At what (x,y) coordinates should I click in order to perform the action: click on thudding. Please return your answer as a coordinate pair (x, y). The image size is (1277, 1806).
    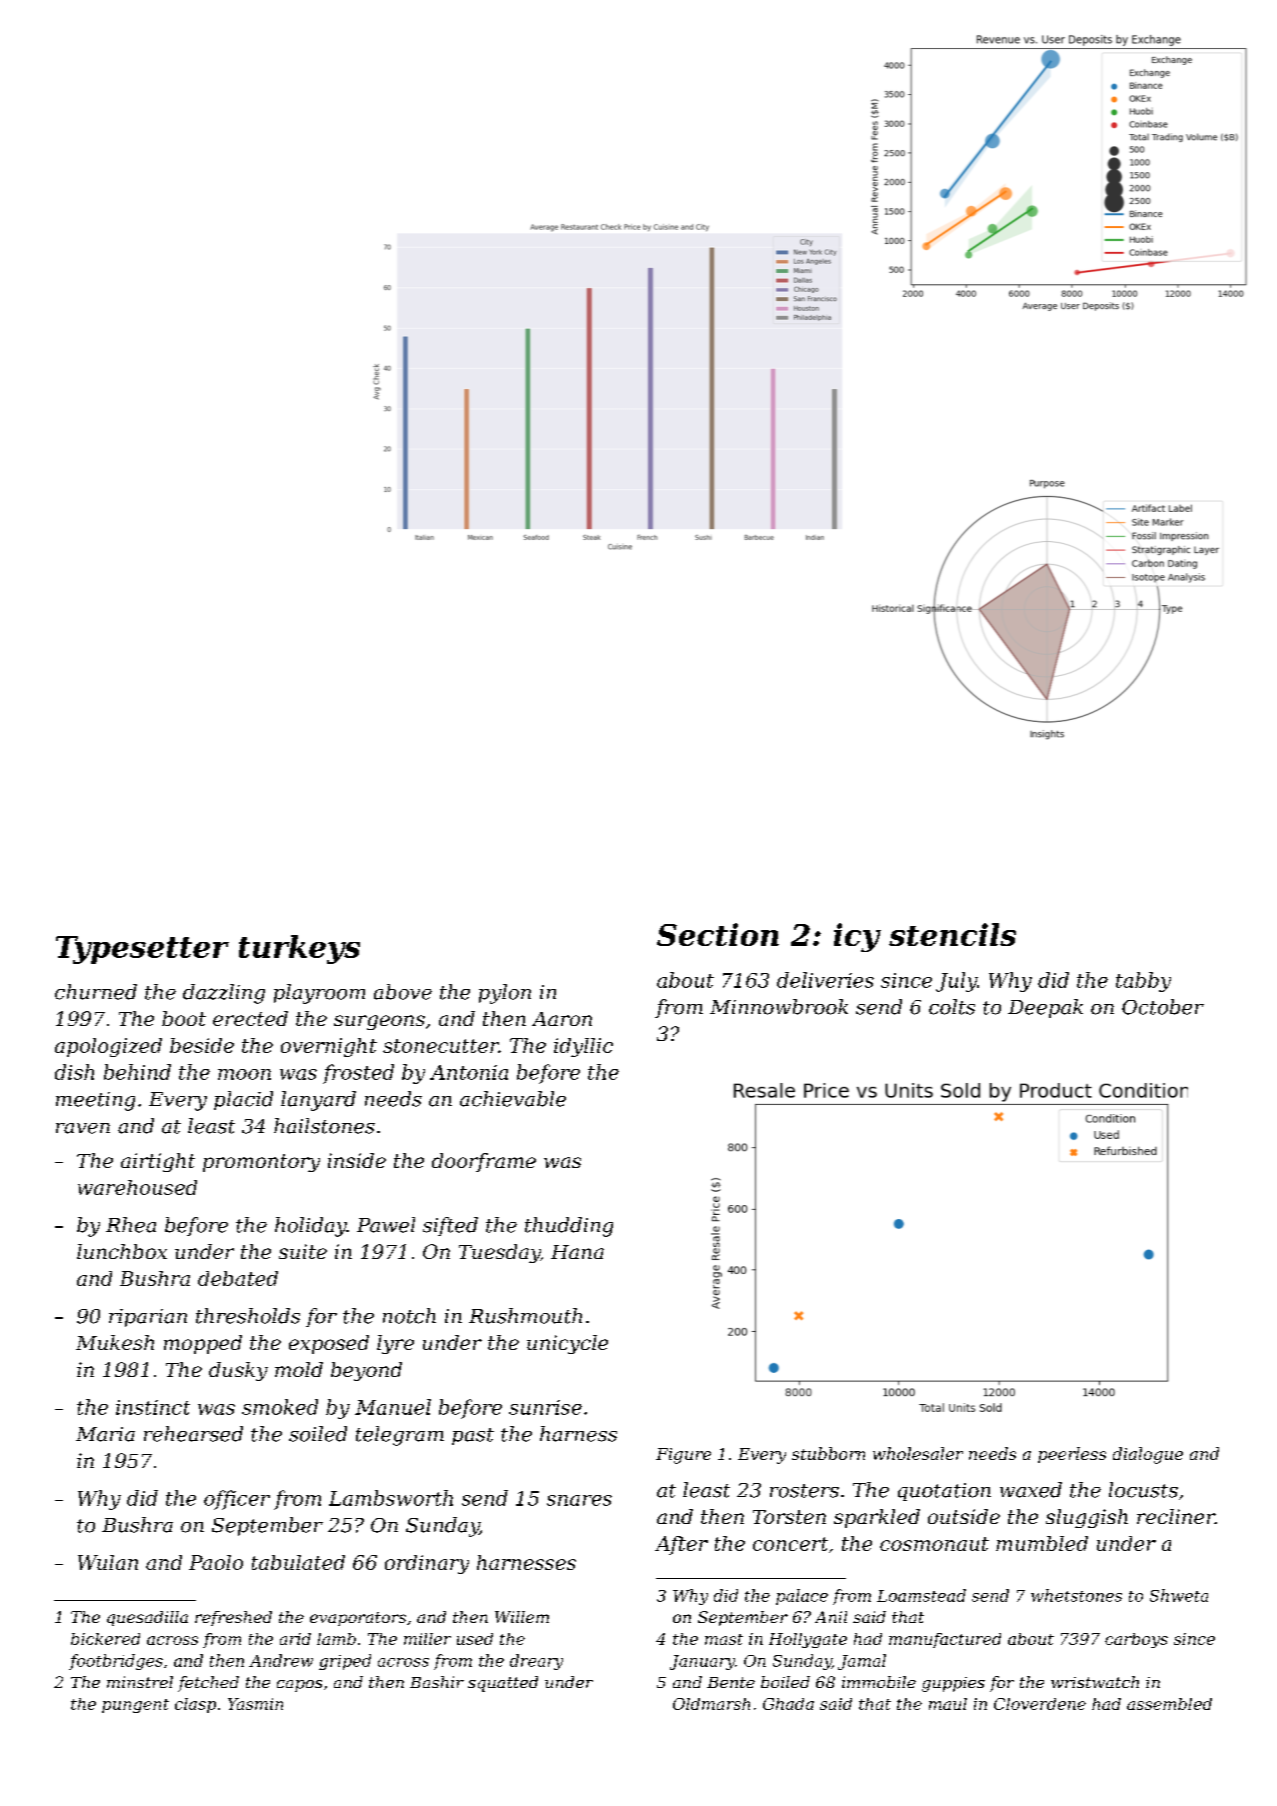
    Looking at the image, I should click on (569, 1227).
